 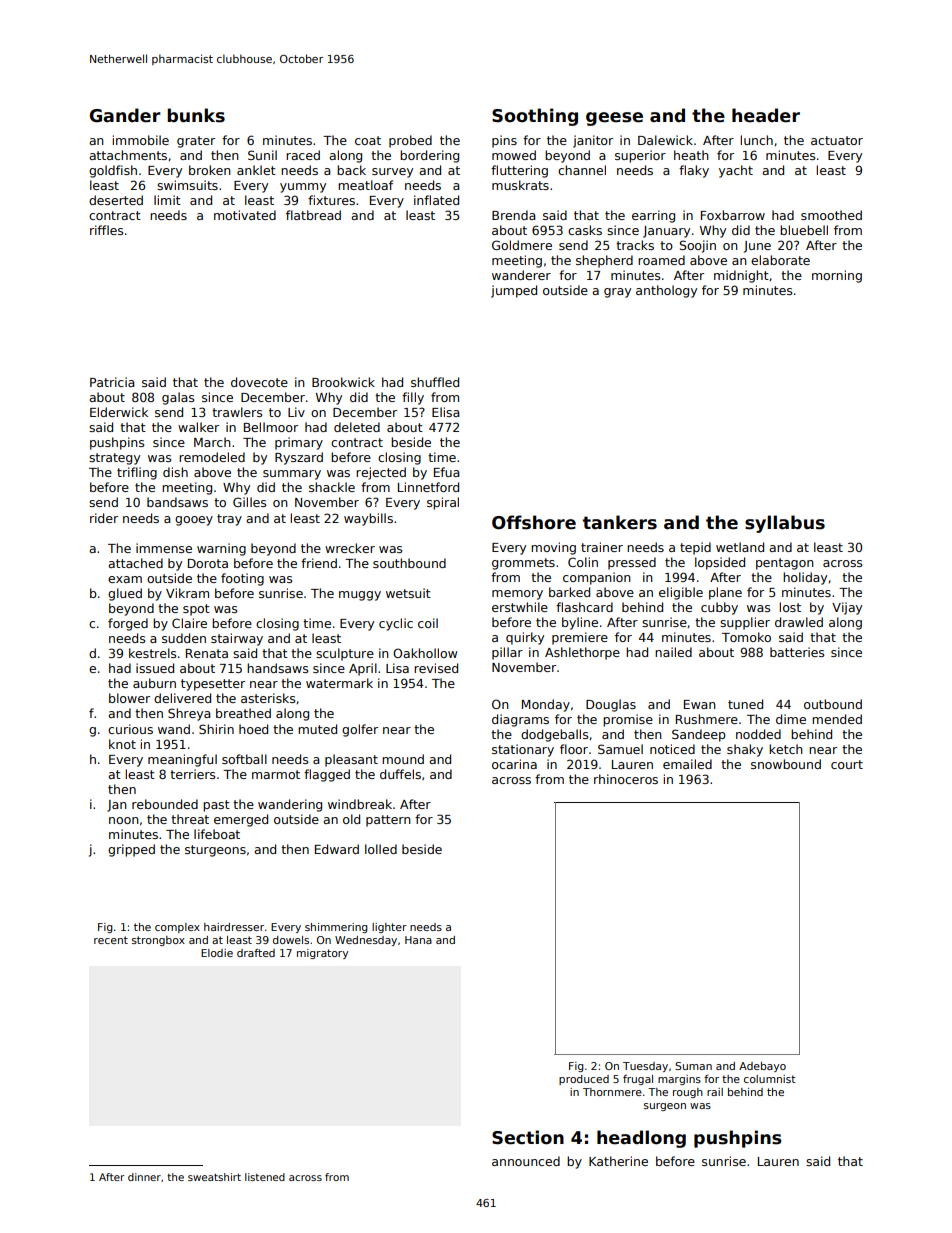 What do you see at coordinates (112, 382) in the screenshot?
I see `Patricia` at bounding box center [112, 382].
